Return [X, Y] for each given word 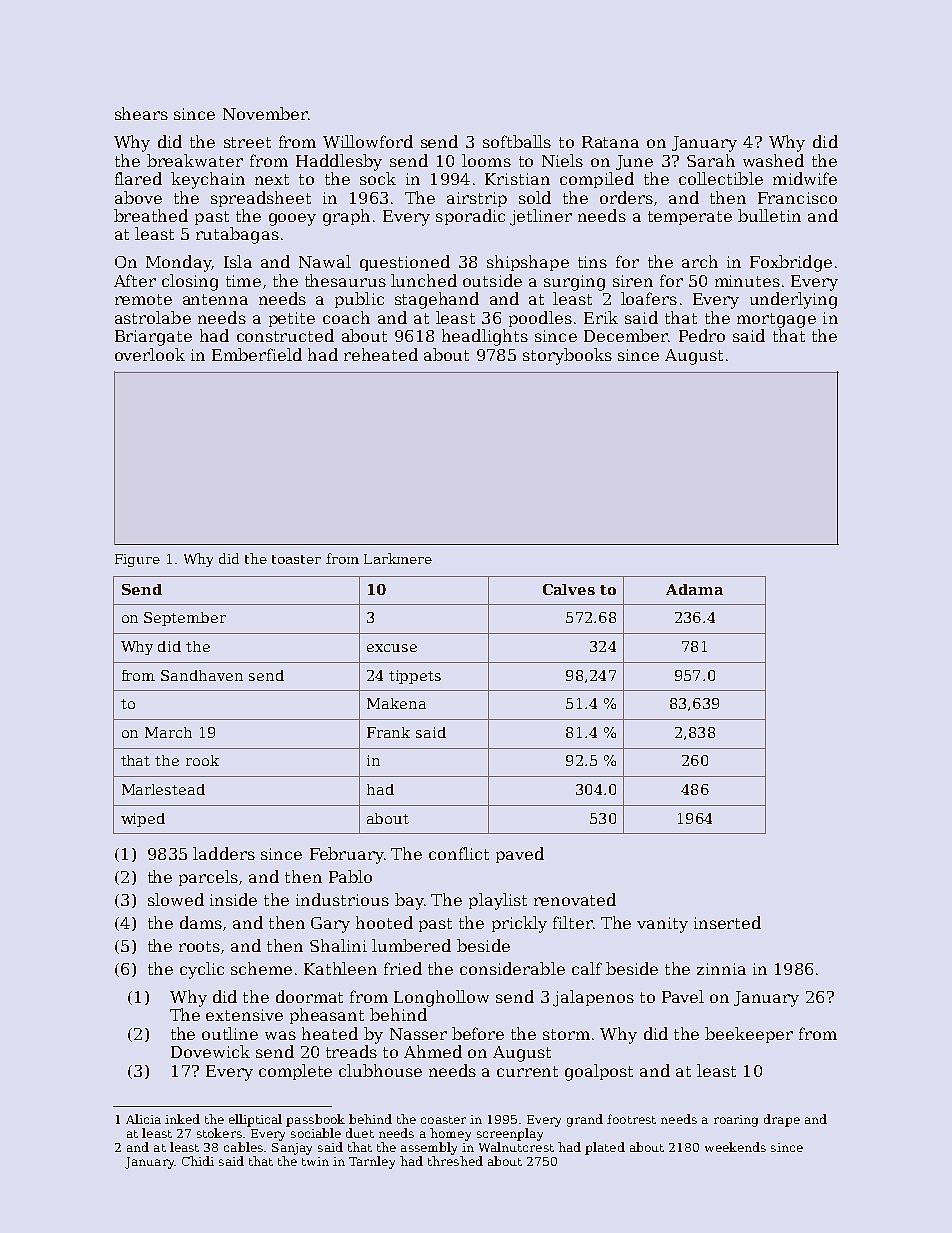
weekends [735, 1147]
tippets [415, 677]
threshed [455, 1161]
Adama [694, 589]
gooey [292, 219]
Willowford [368, 141]
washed [773, 160]
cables [243, 1147]
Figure [137, 560]
